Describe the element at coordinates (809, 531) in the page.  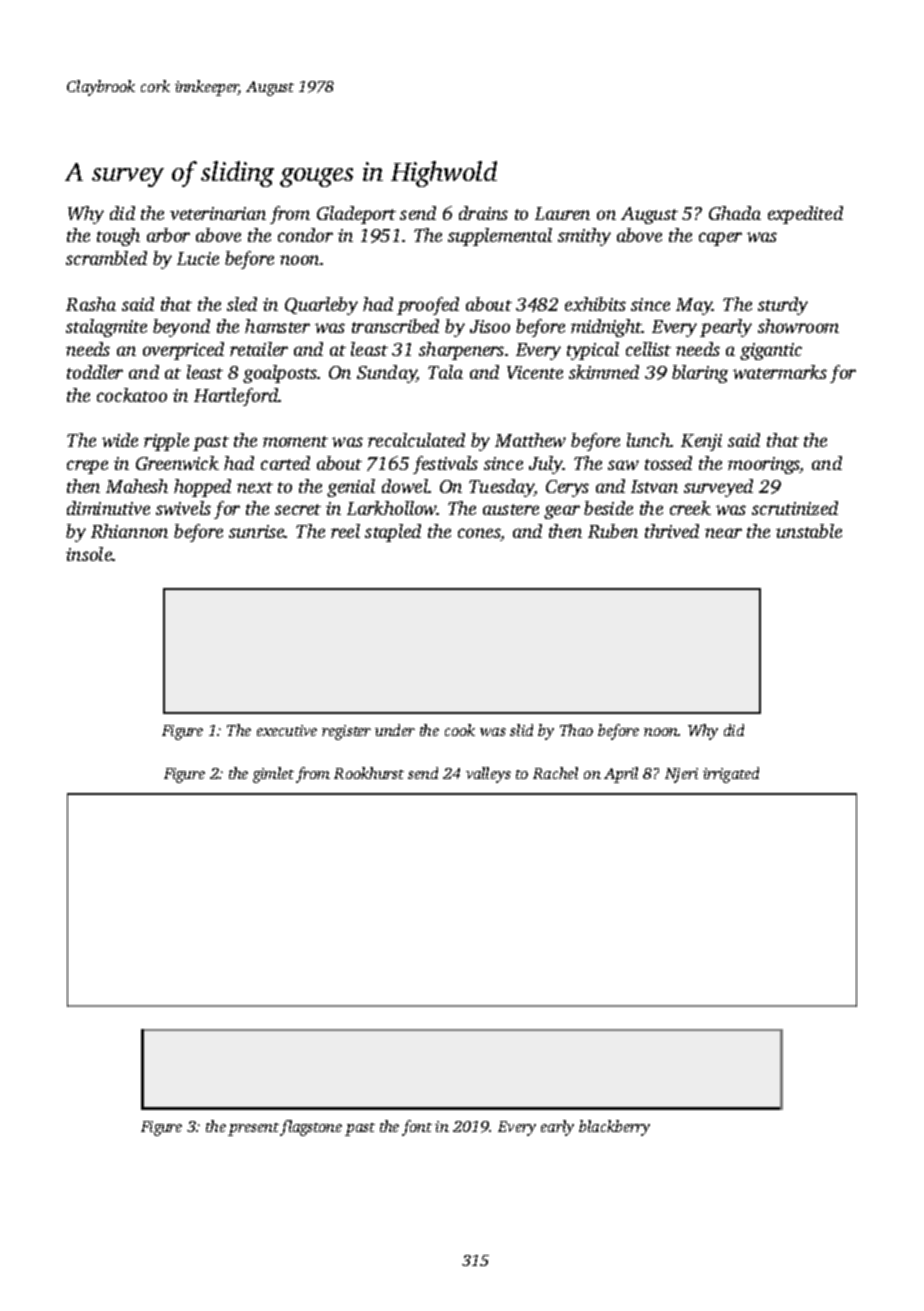
I see `unstable` at that location.
